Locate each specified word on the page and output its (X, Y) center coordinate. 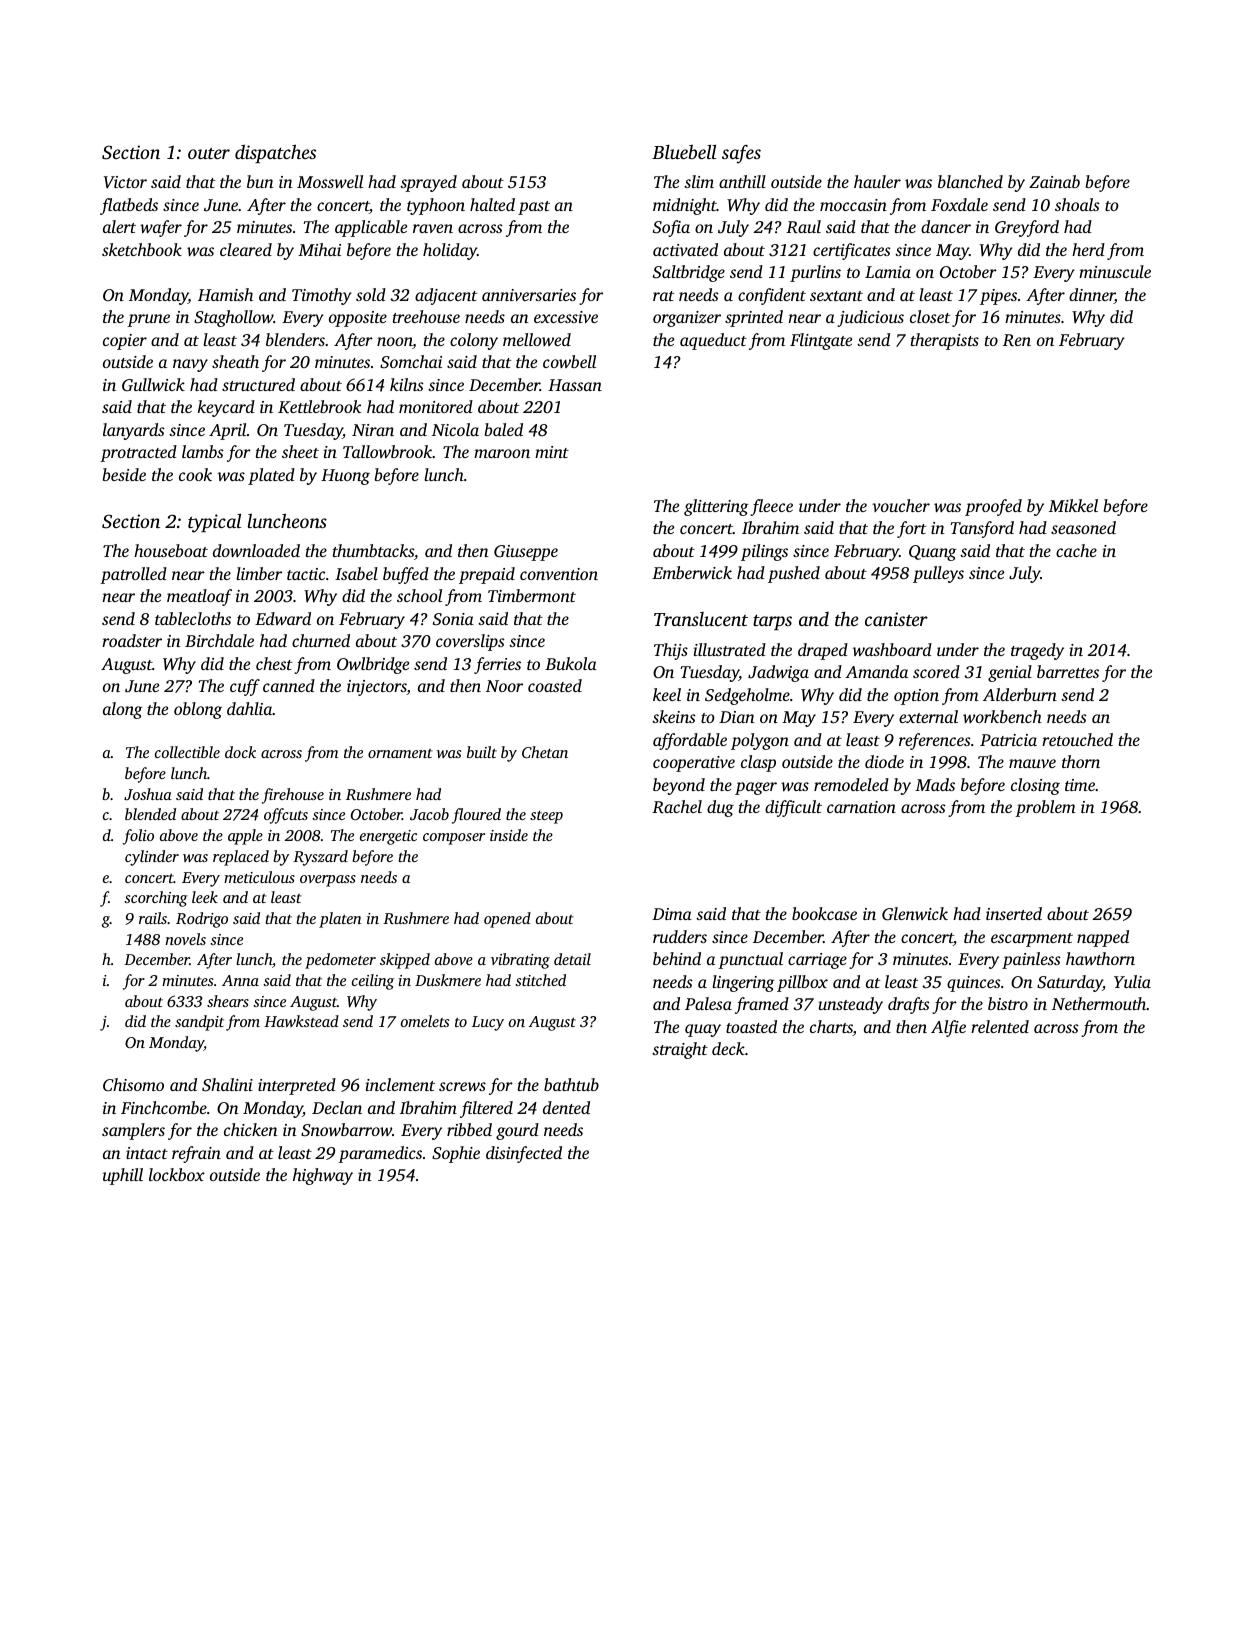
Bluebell (684, 152)
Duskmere (448, 980)
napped (1103, 938)
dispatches (275, 153)
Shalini (227, 1085)
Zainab (1054, 181)
